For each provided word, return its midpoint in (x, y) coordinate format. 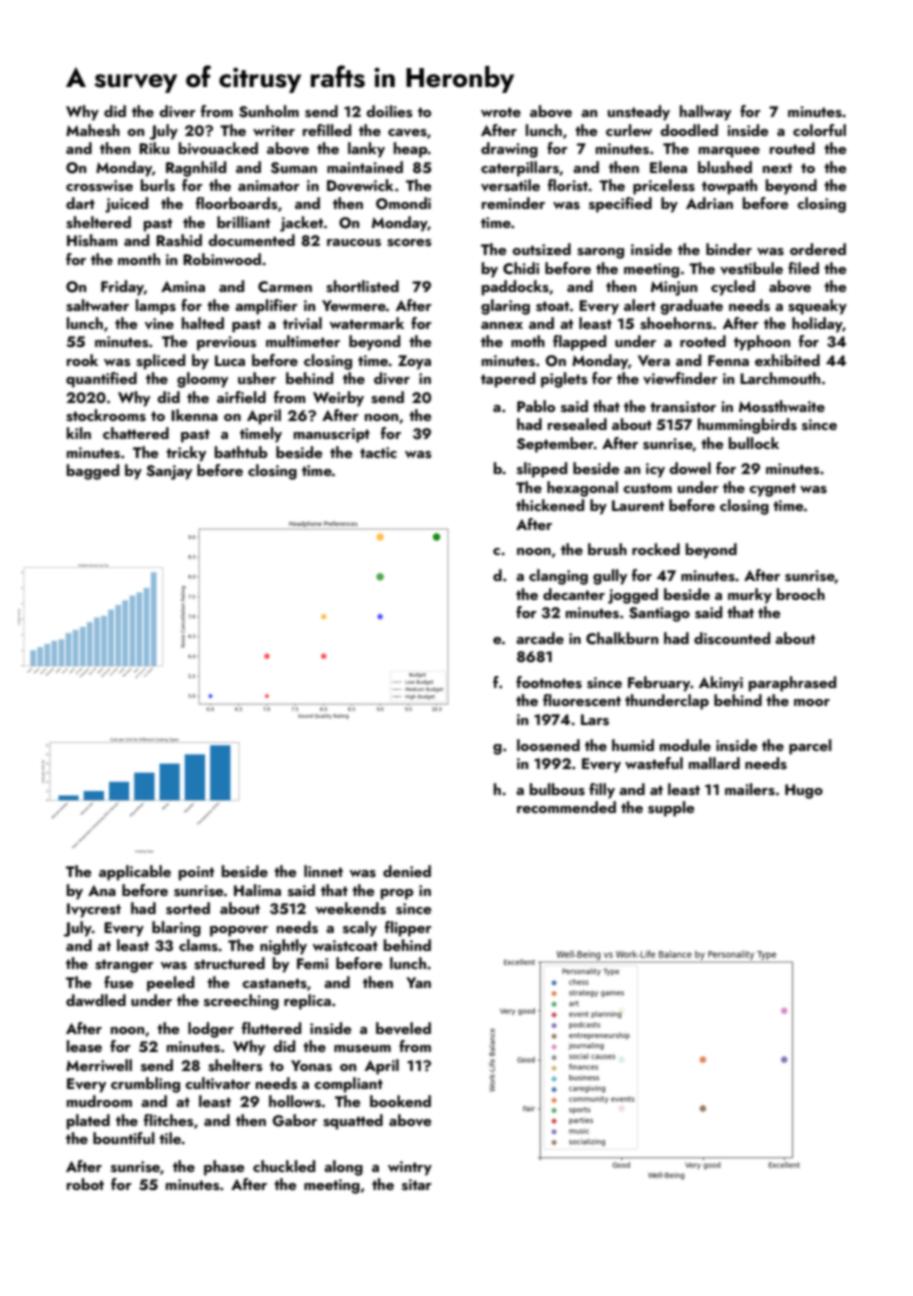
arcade (540, 638)
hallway (705, 113)
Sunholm (269, 111)
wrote (501, 112)
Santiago (659, 614)
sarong (600, 253)
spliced (160, 362)
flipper (408, 929)
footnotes (549, 682)
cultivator (218, 1083)
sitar (417, 1185)
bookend (400, 1101)
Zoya (414, 362)
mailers (750, 789)
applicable (135, 873)
